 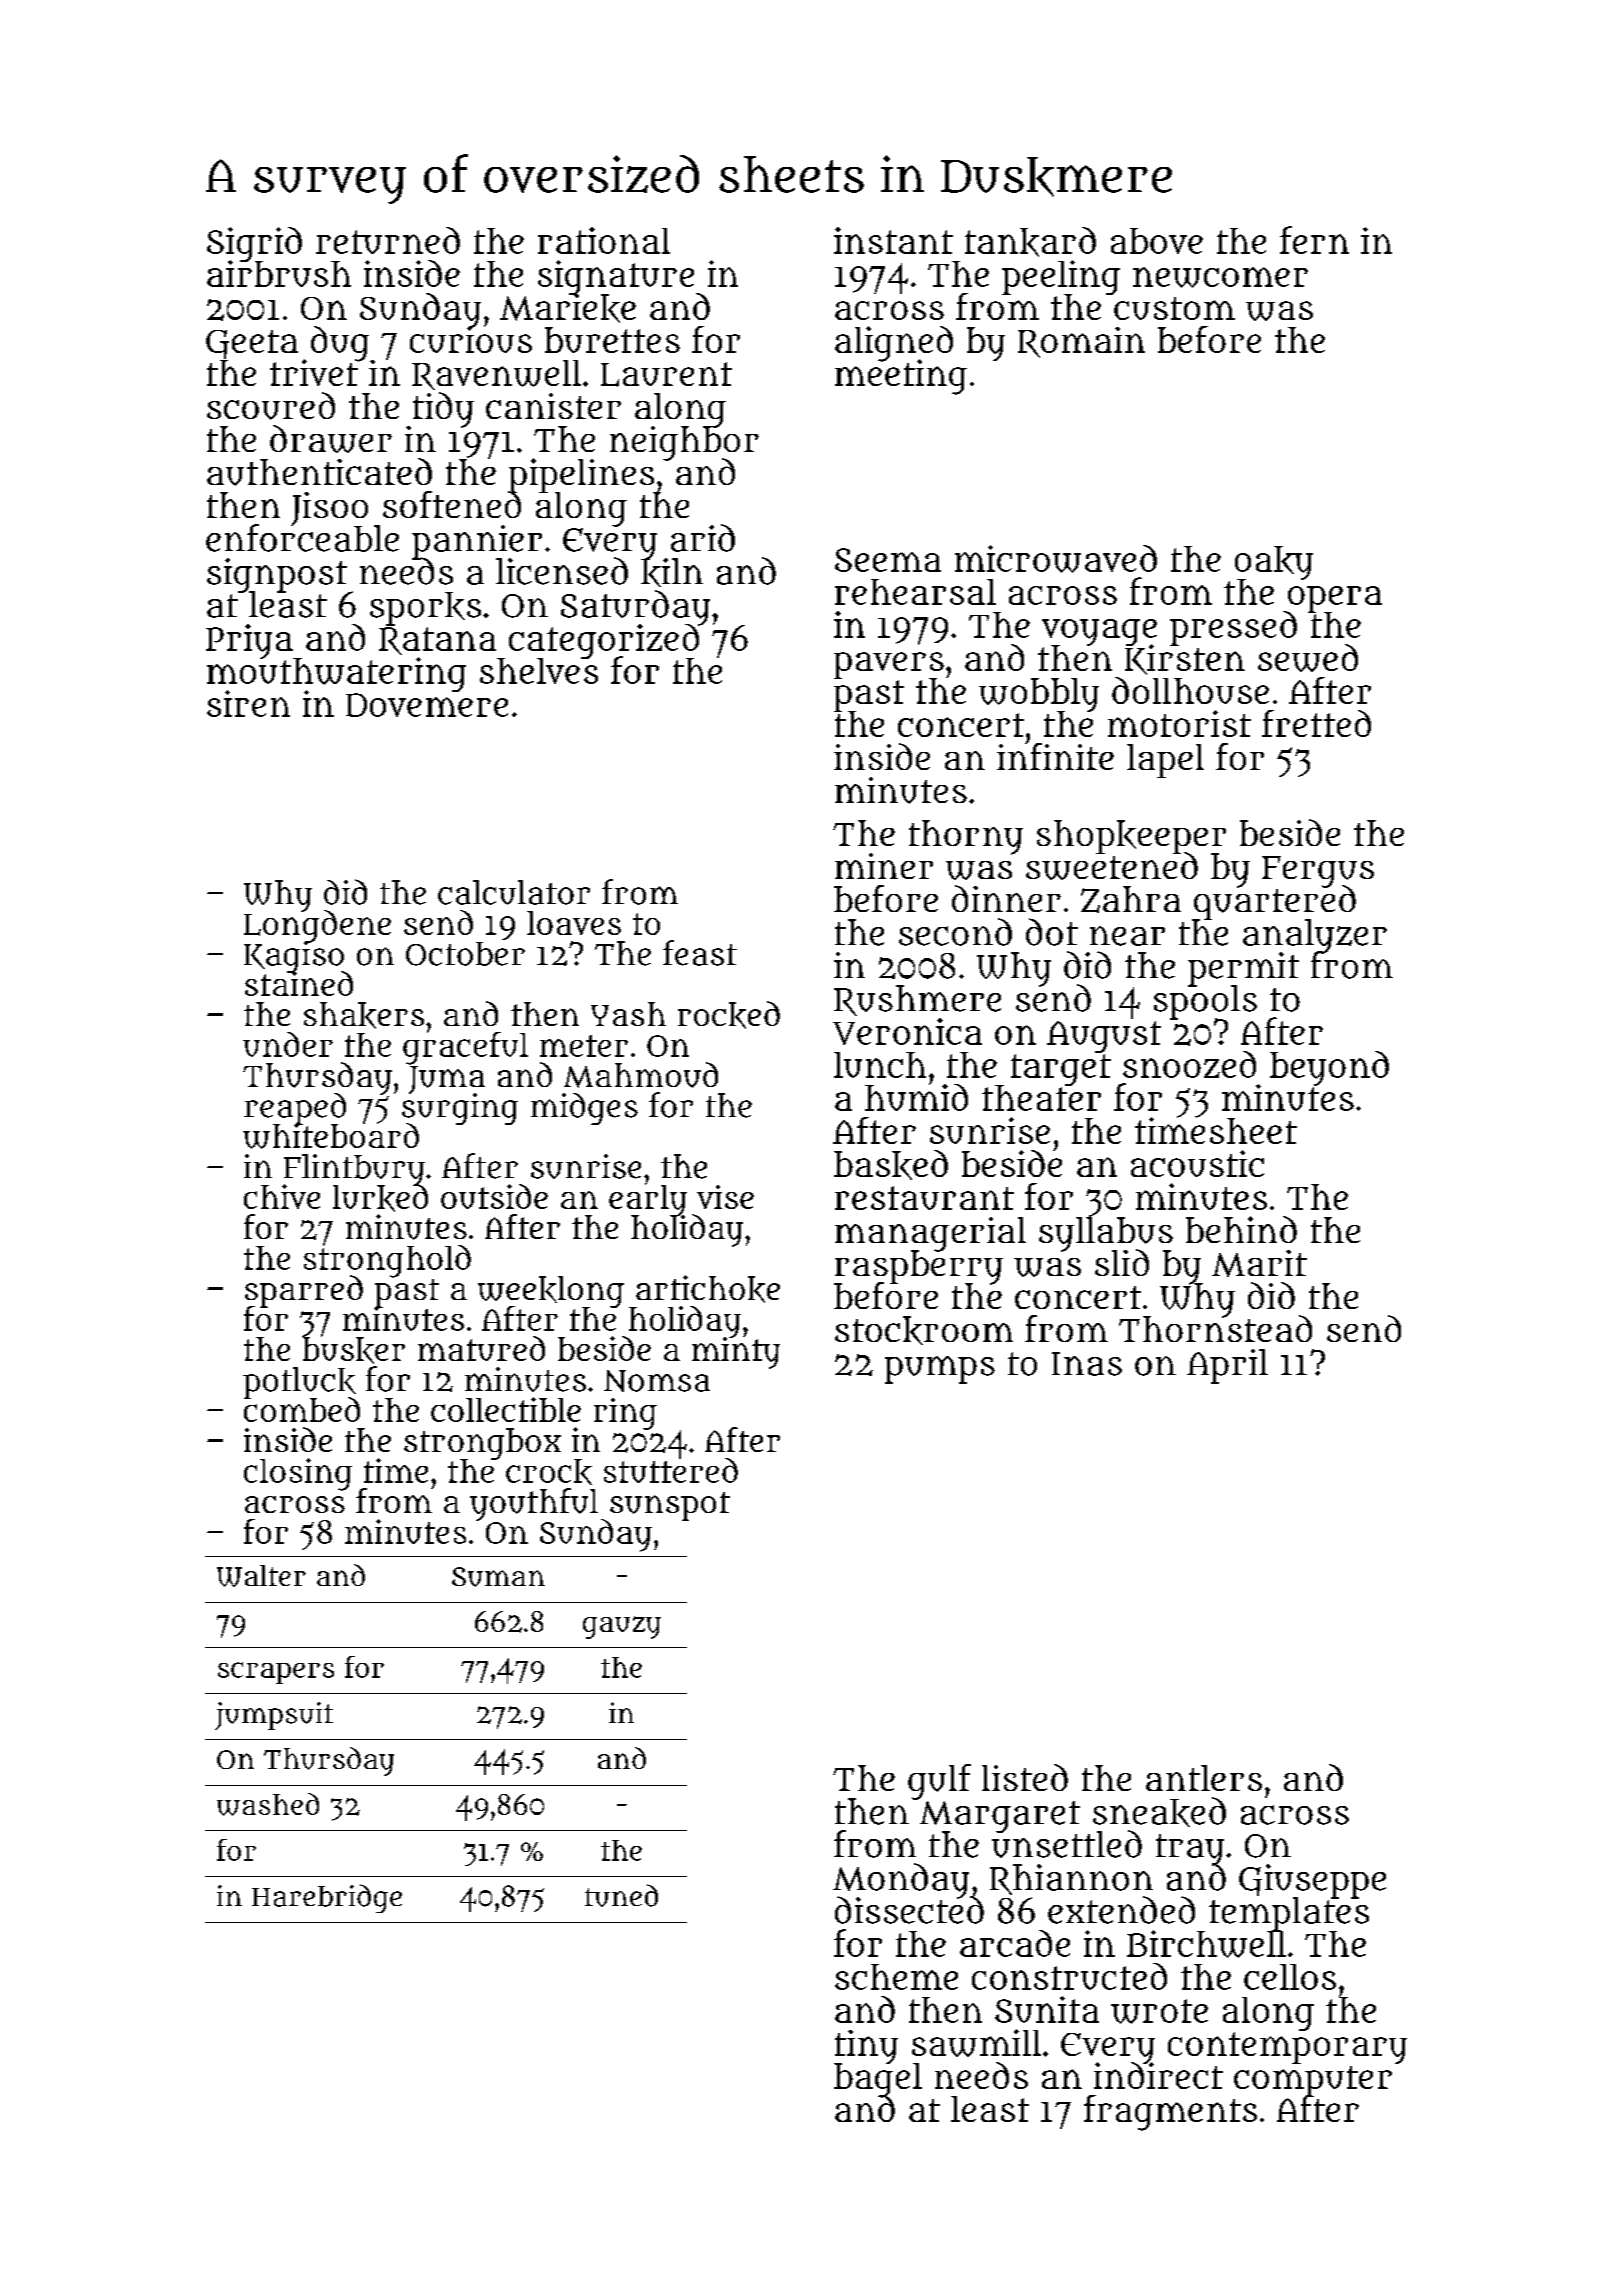 What do you see at coordinates (298, 1474) in the screenshot?
I see `closing` at bounding box center [298, 1474].
